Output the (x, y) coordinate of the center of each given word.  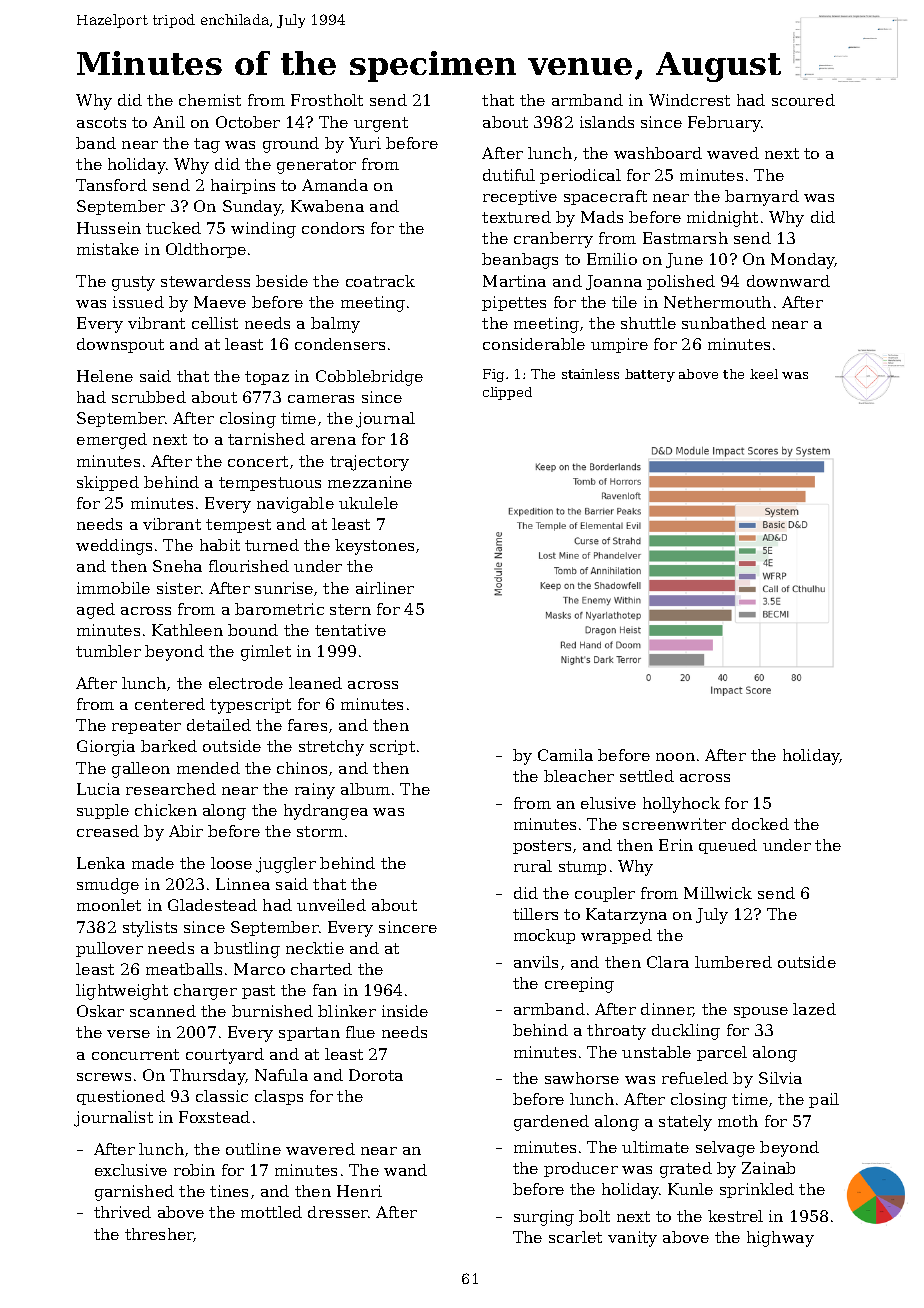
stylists (150, 929)
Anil (169, 122)
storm (320, 831)
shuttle (648, 323)
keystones (374, 547)
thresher (159, 1235)
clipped (507, 393)
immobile (113, 588)
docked (760, 824)
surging (544, 1218)
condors (333, 228)
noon (675, 757)
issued (138, 302)
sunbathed (724, 323)
